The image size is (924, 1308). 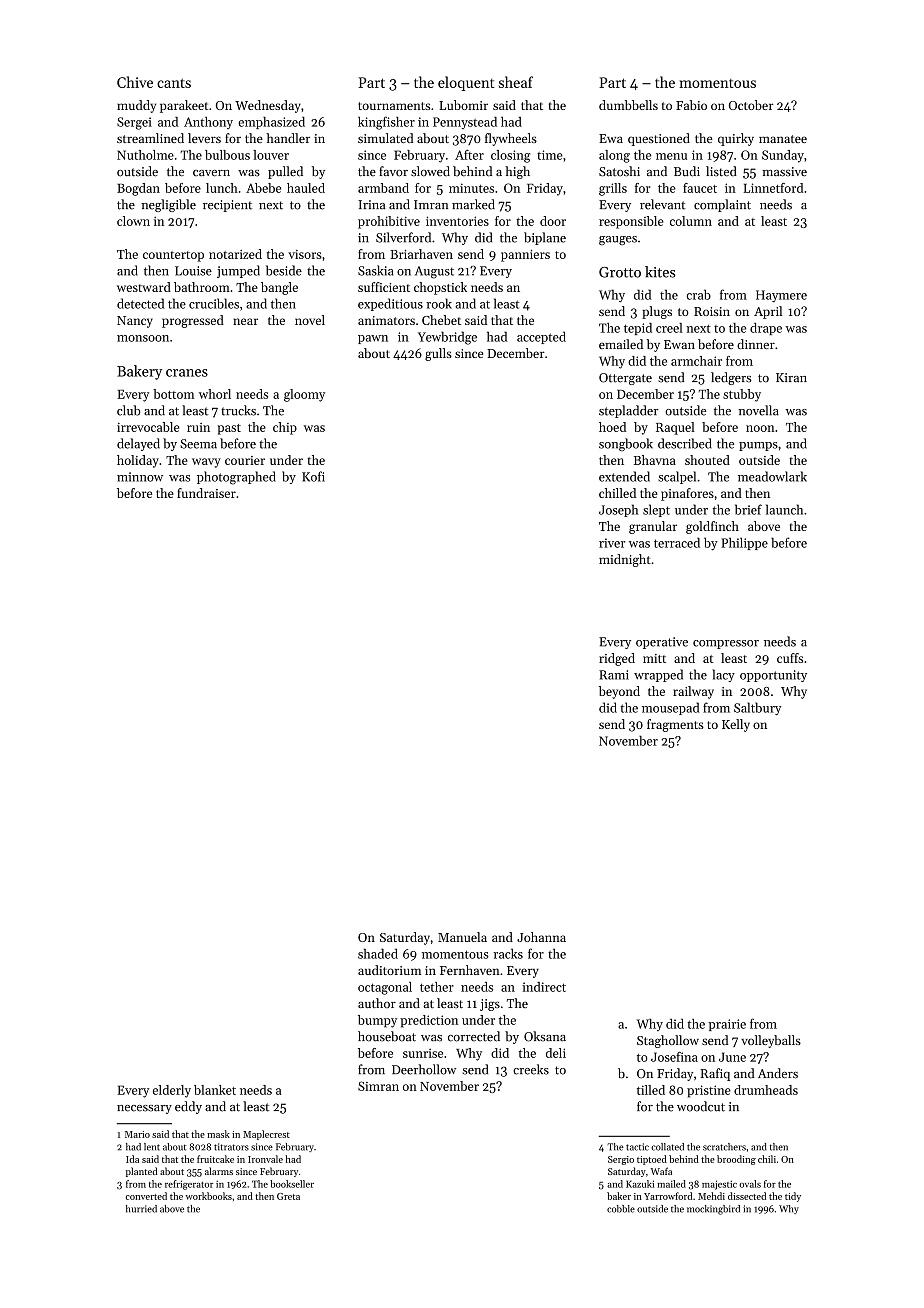 What do you see at coordinates (713, 1210) in the screenshot?
I see `mockingbird` at bounding box center [713, 1210].
